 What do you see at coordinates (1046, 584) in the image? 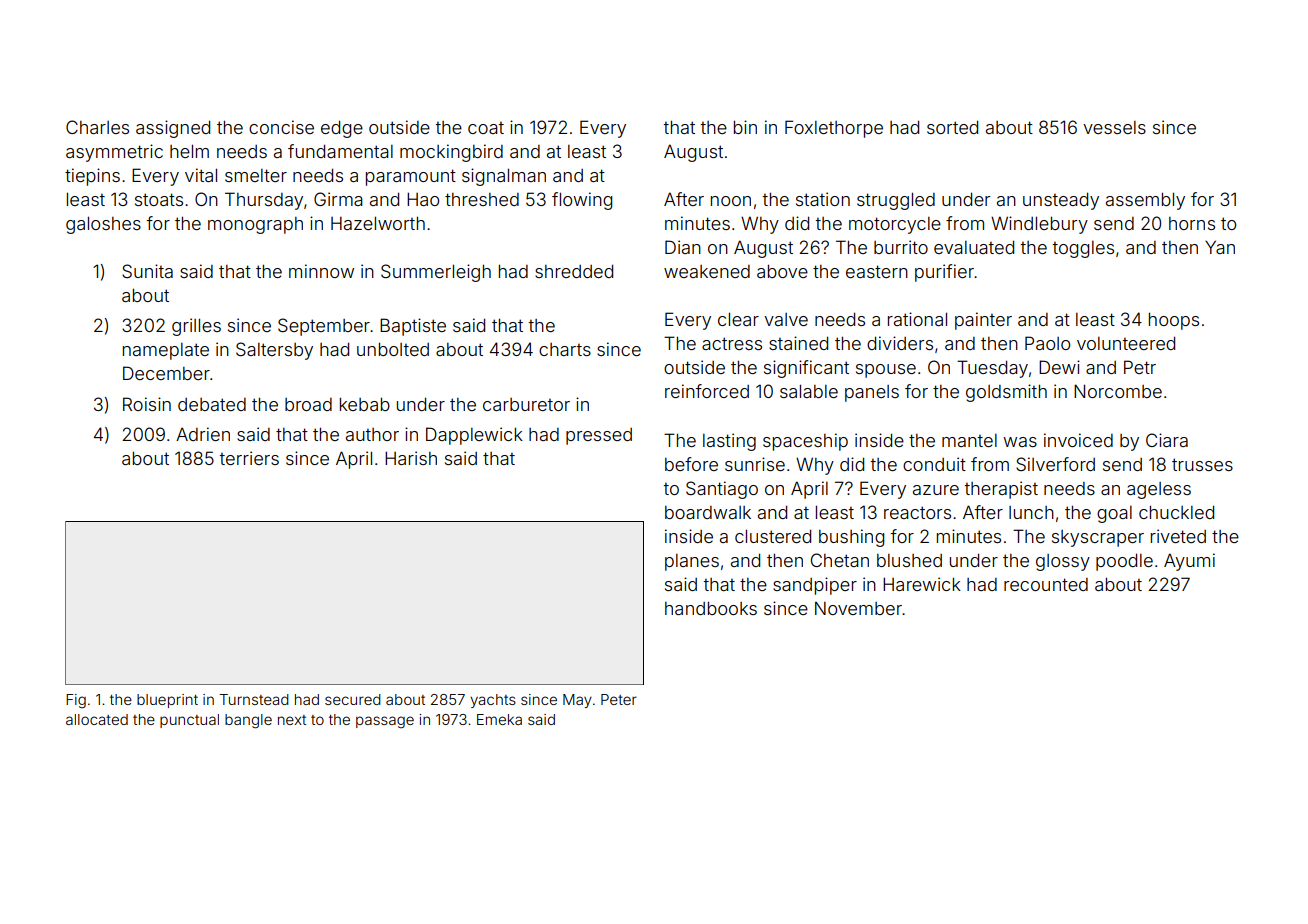
I see `recounted` at bounding box center [1046, 584].
